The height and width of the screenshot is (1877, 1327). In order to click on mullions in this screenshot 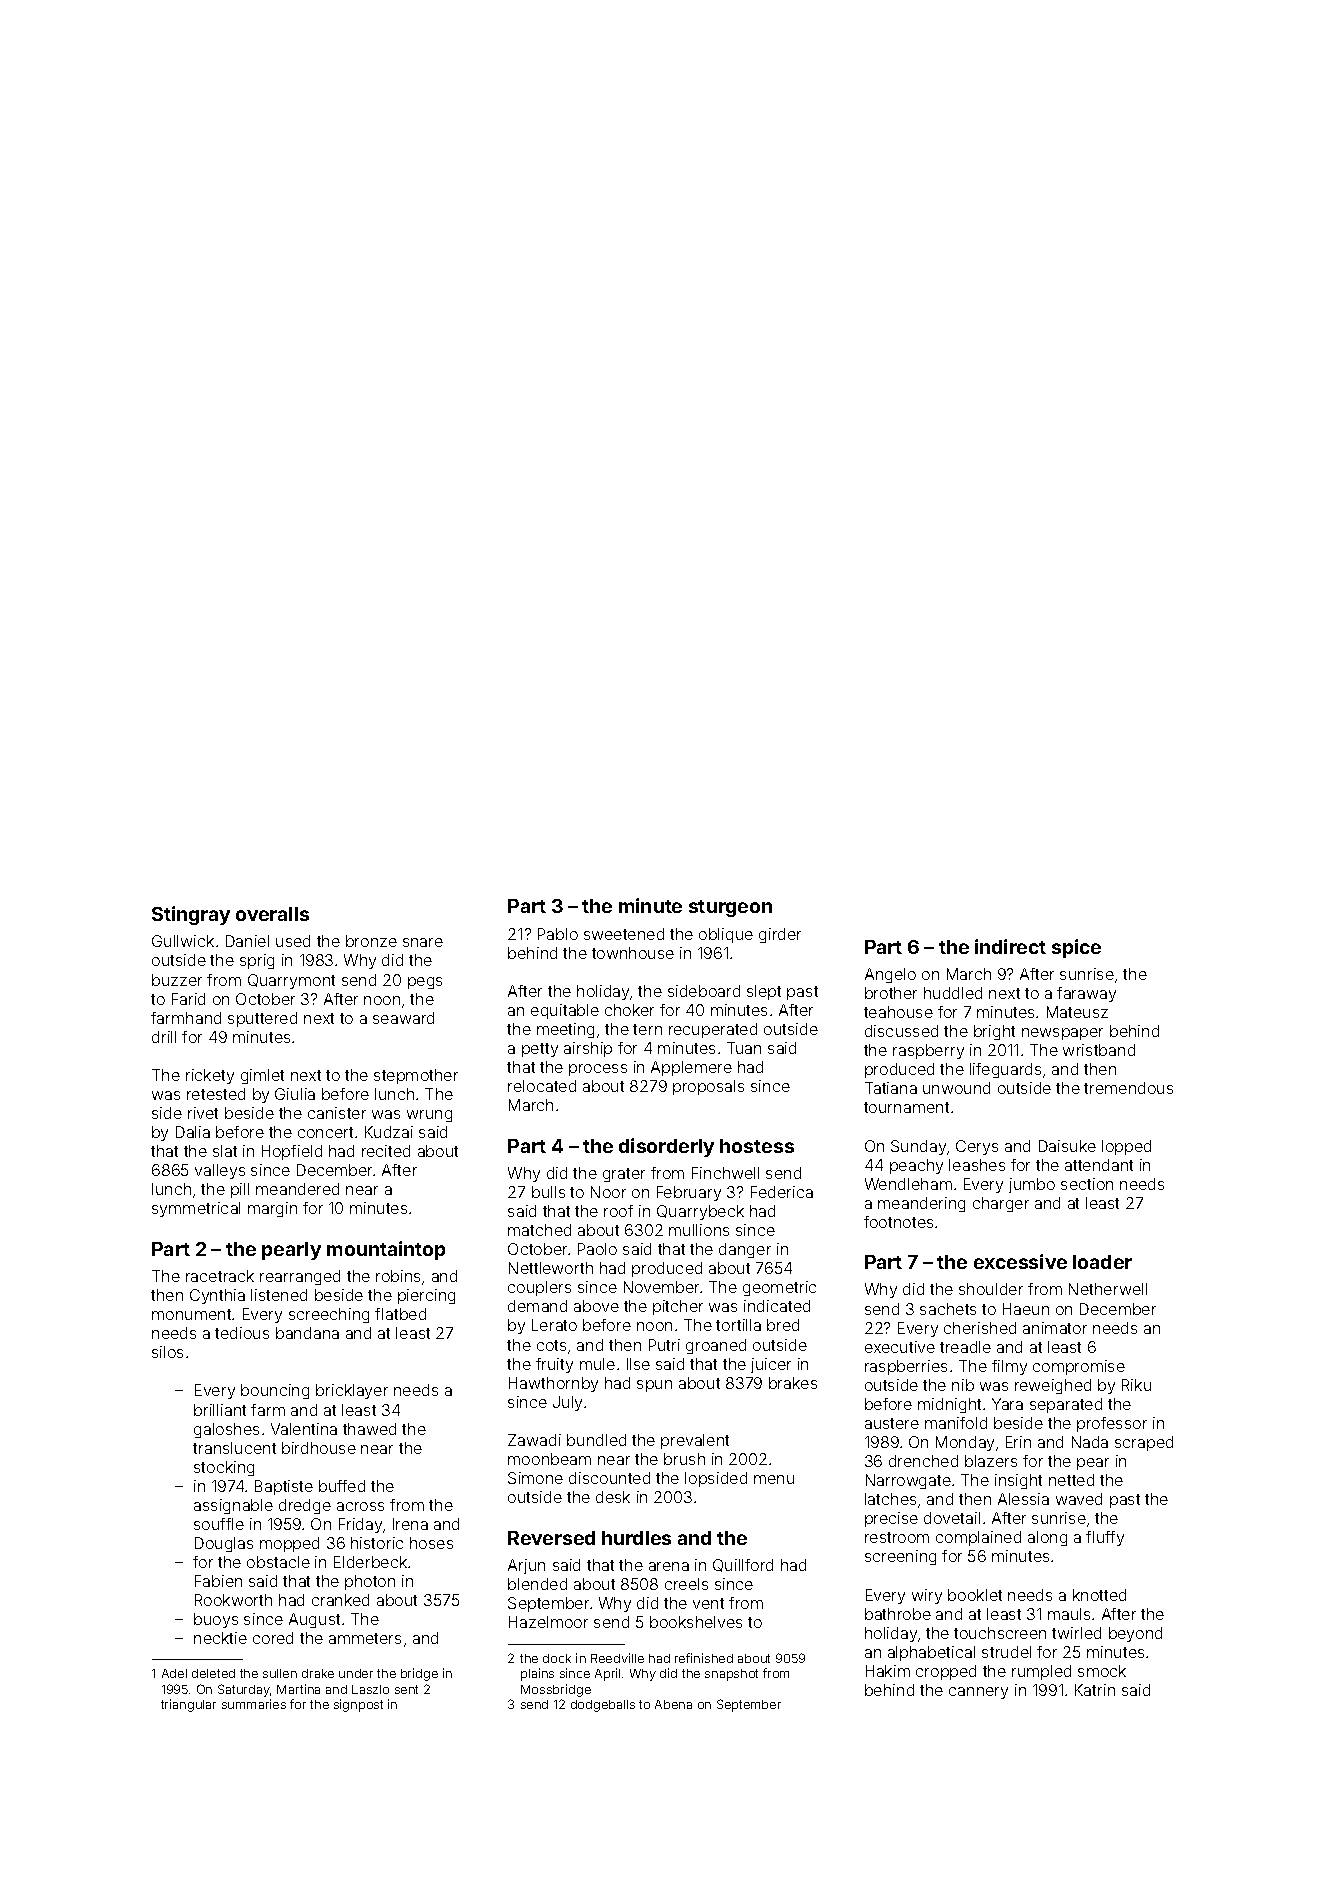, I will do `click(699, 1230)`.
